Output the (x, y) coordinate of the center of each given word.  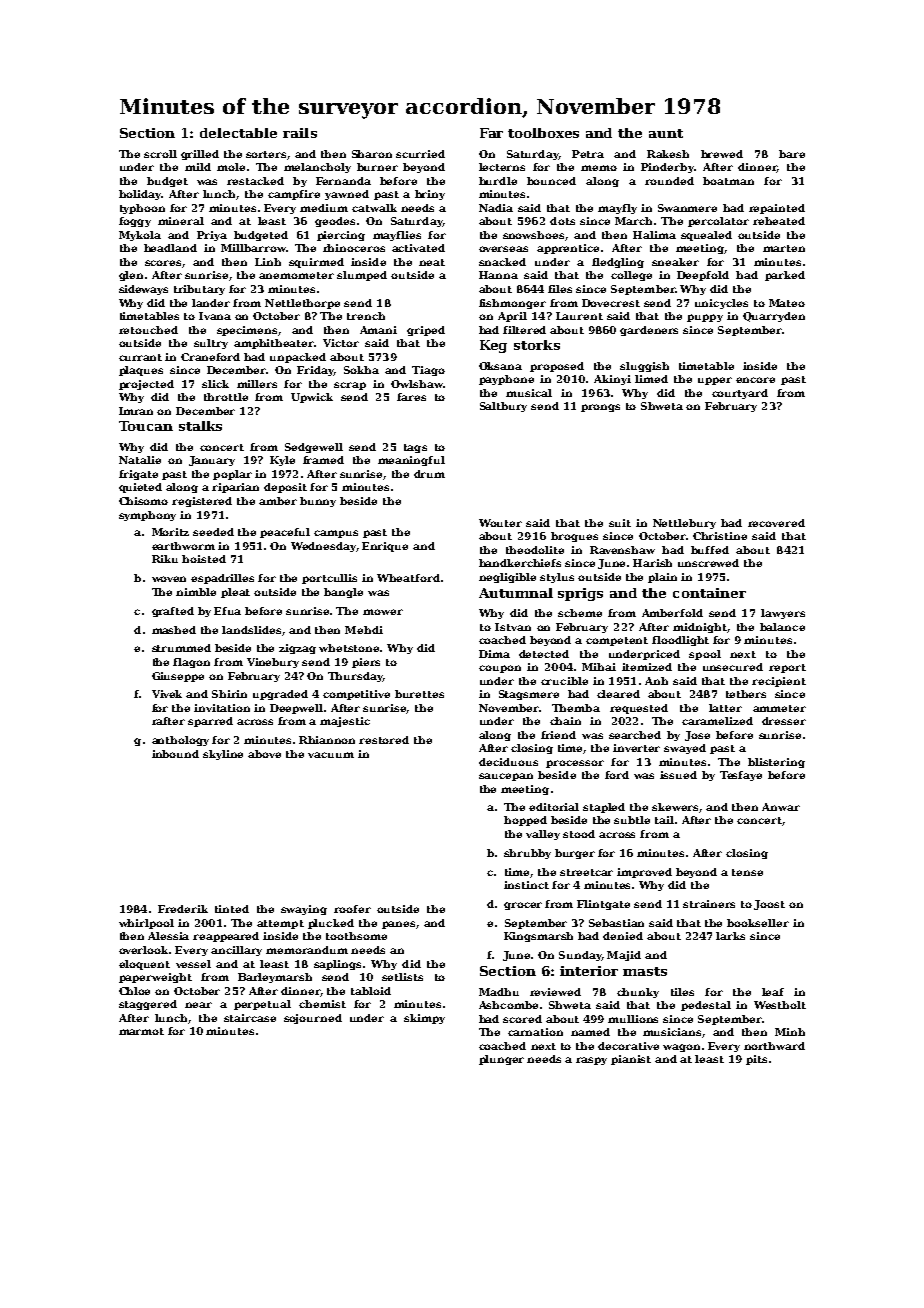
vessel (193, 964)
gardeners (649, 331)
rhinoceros (354, 248)
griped (426, 331)
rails (300, 133)
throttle (226, 397)
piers (366, 663)
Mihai (599, 667)
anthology (180, 741)
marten (784, 248)
